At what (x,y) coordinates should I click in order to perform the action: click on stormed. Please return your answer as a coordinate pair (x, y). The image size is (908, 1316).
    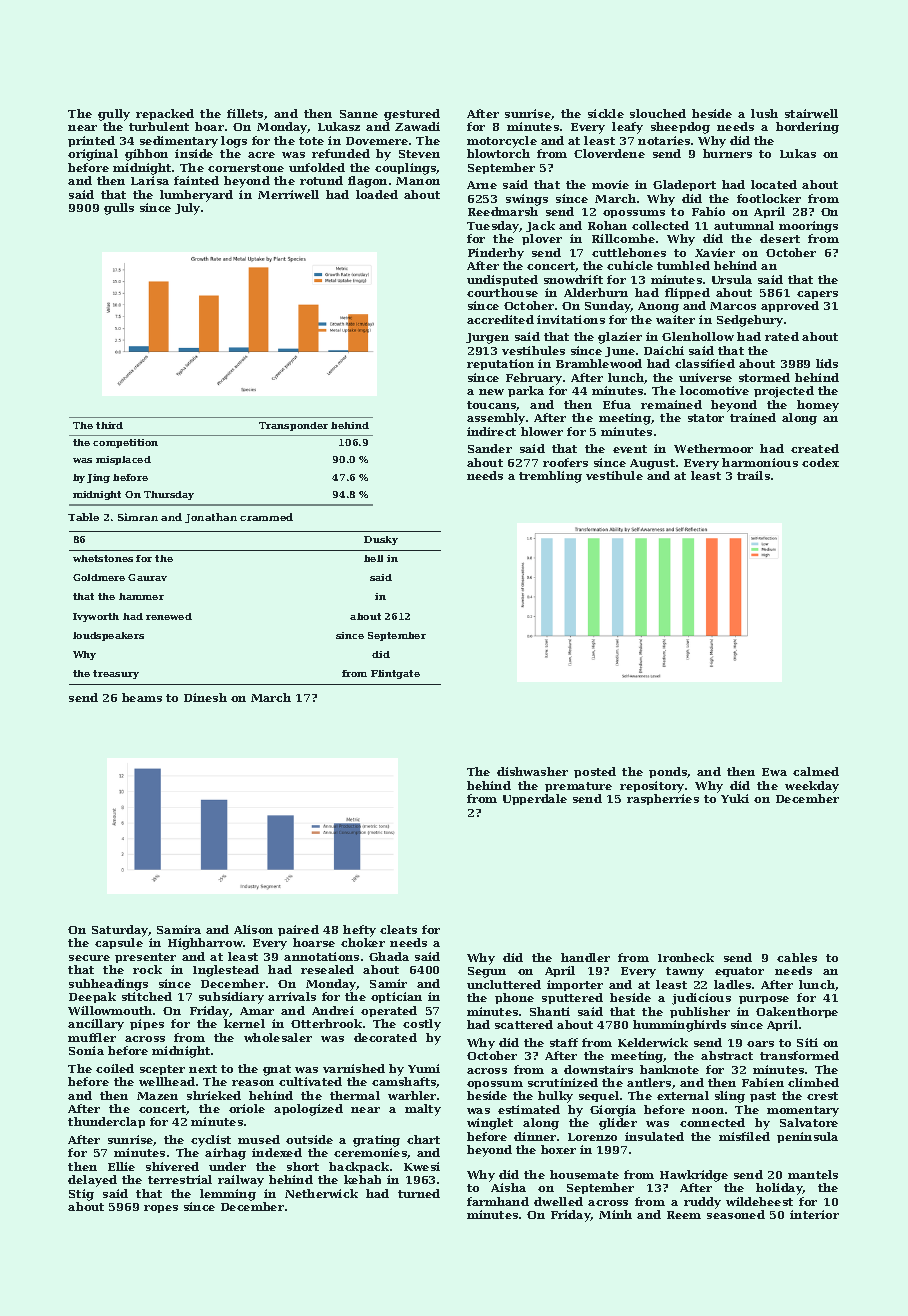
    Looking at the image, I should click on (764, 377).
